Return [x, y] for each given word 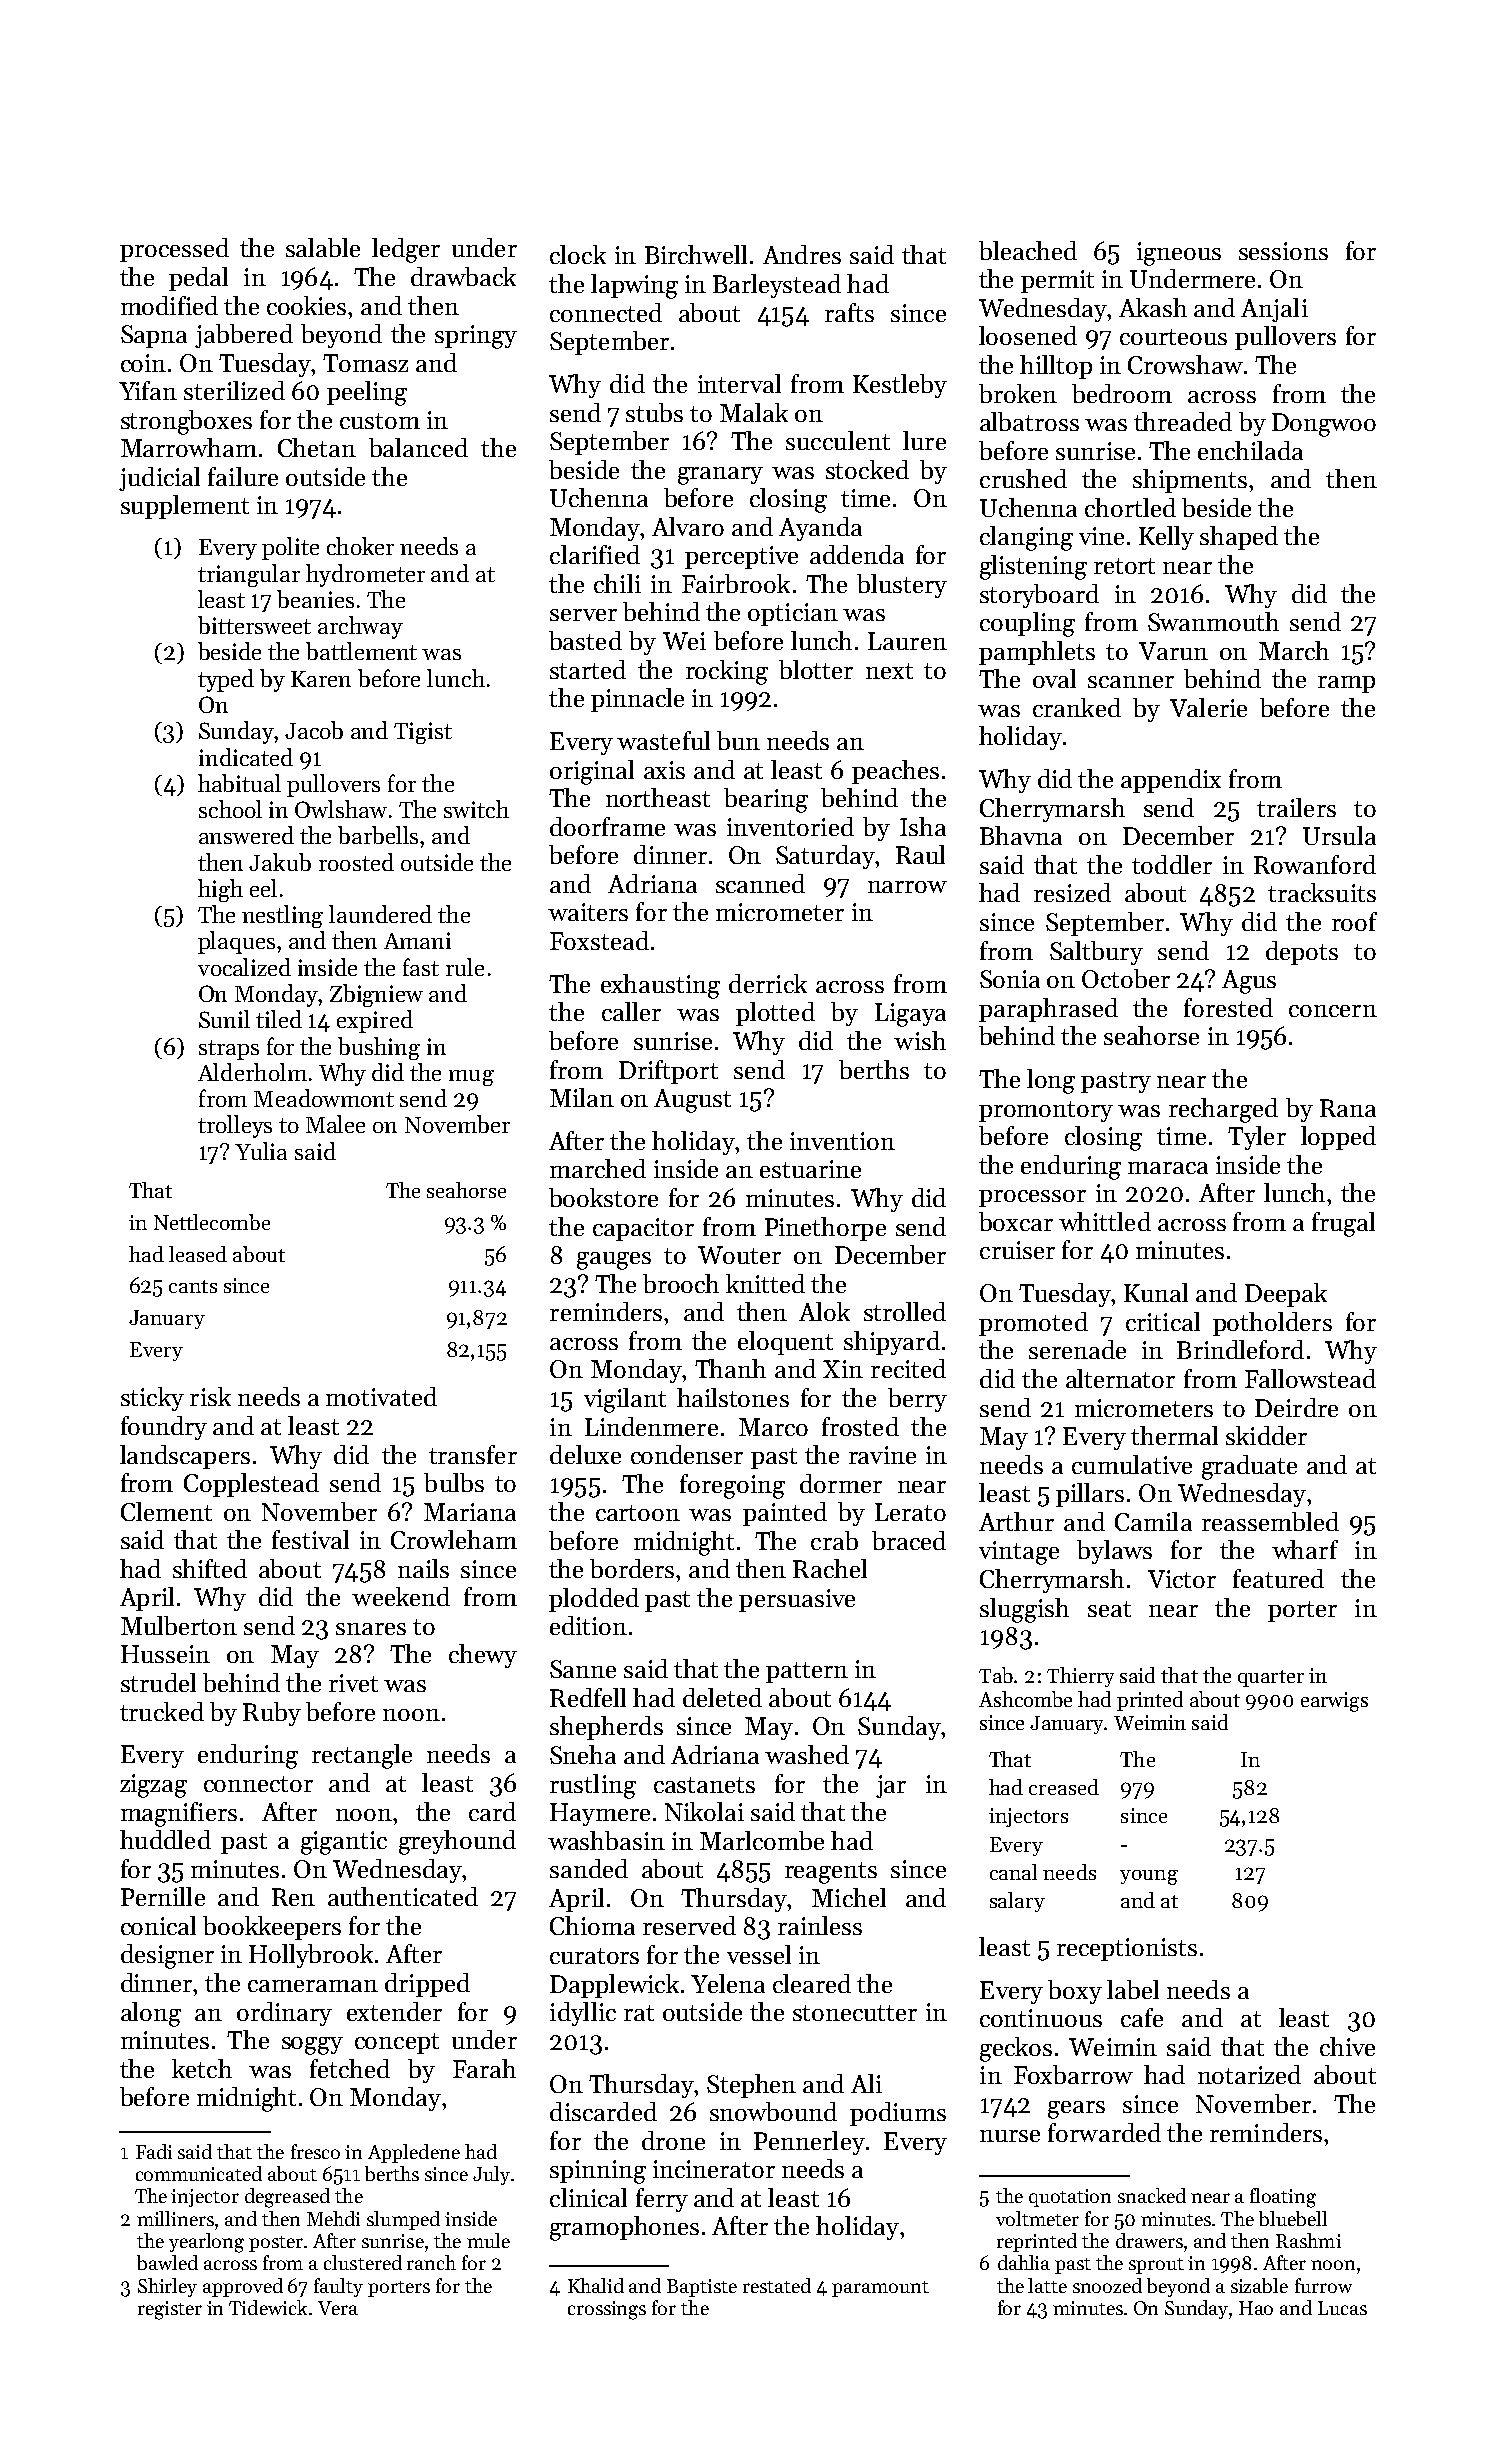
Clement [166, 1511]
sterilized [234, 390]
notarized [1249, 2074]
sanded [589, 1868]
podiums [898, 2114]
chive [1347, 2046]
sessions [1283, 251]
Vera [338, 2308]
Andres [802, 254]
